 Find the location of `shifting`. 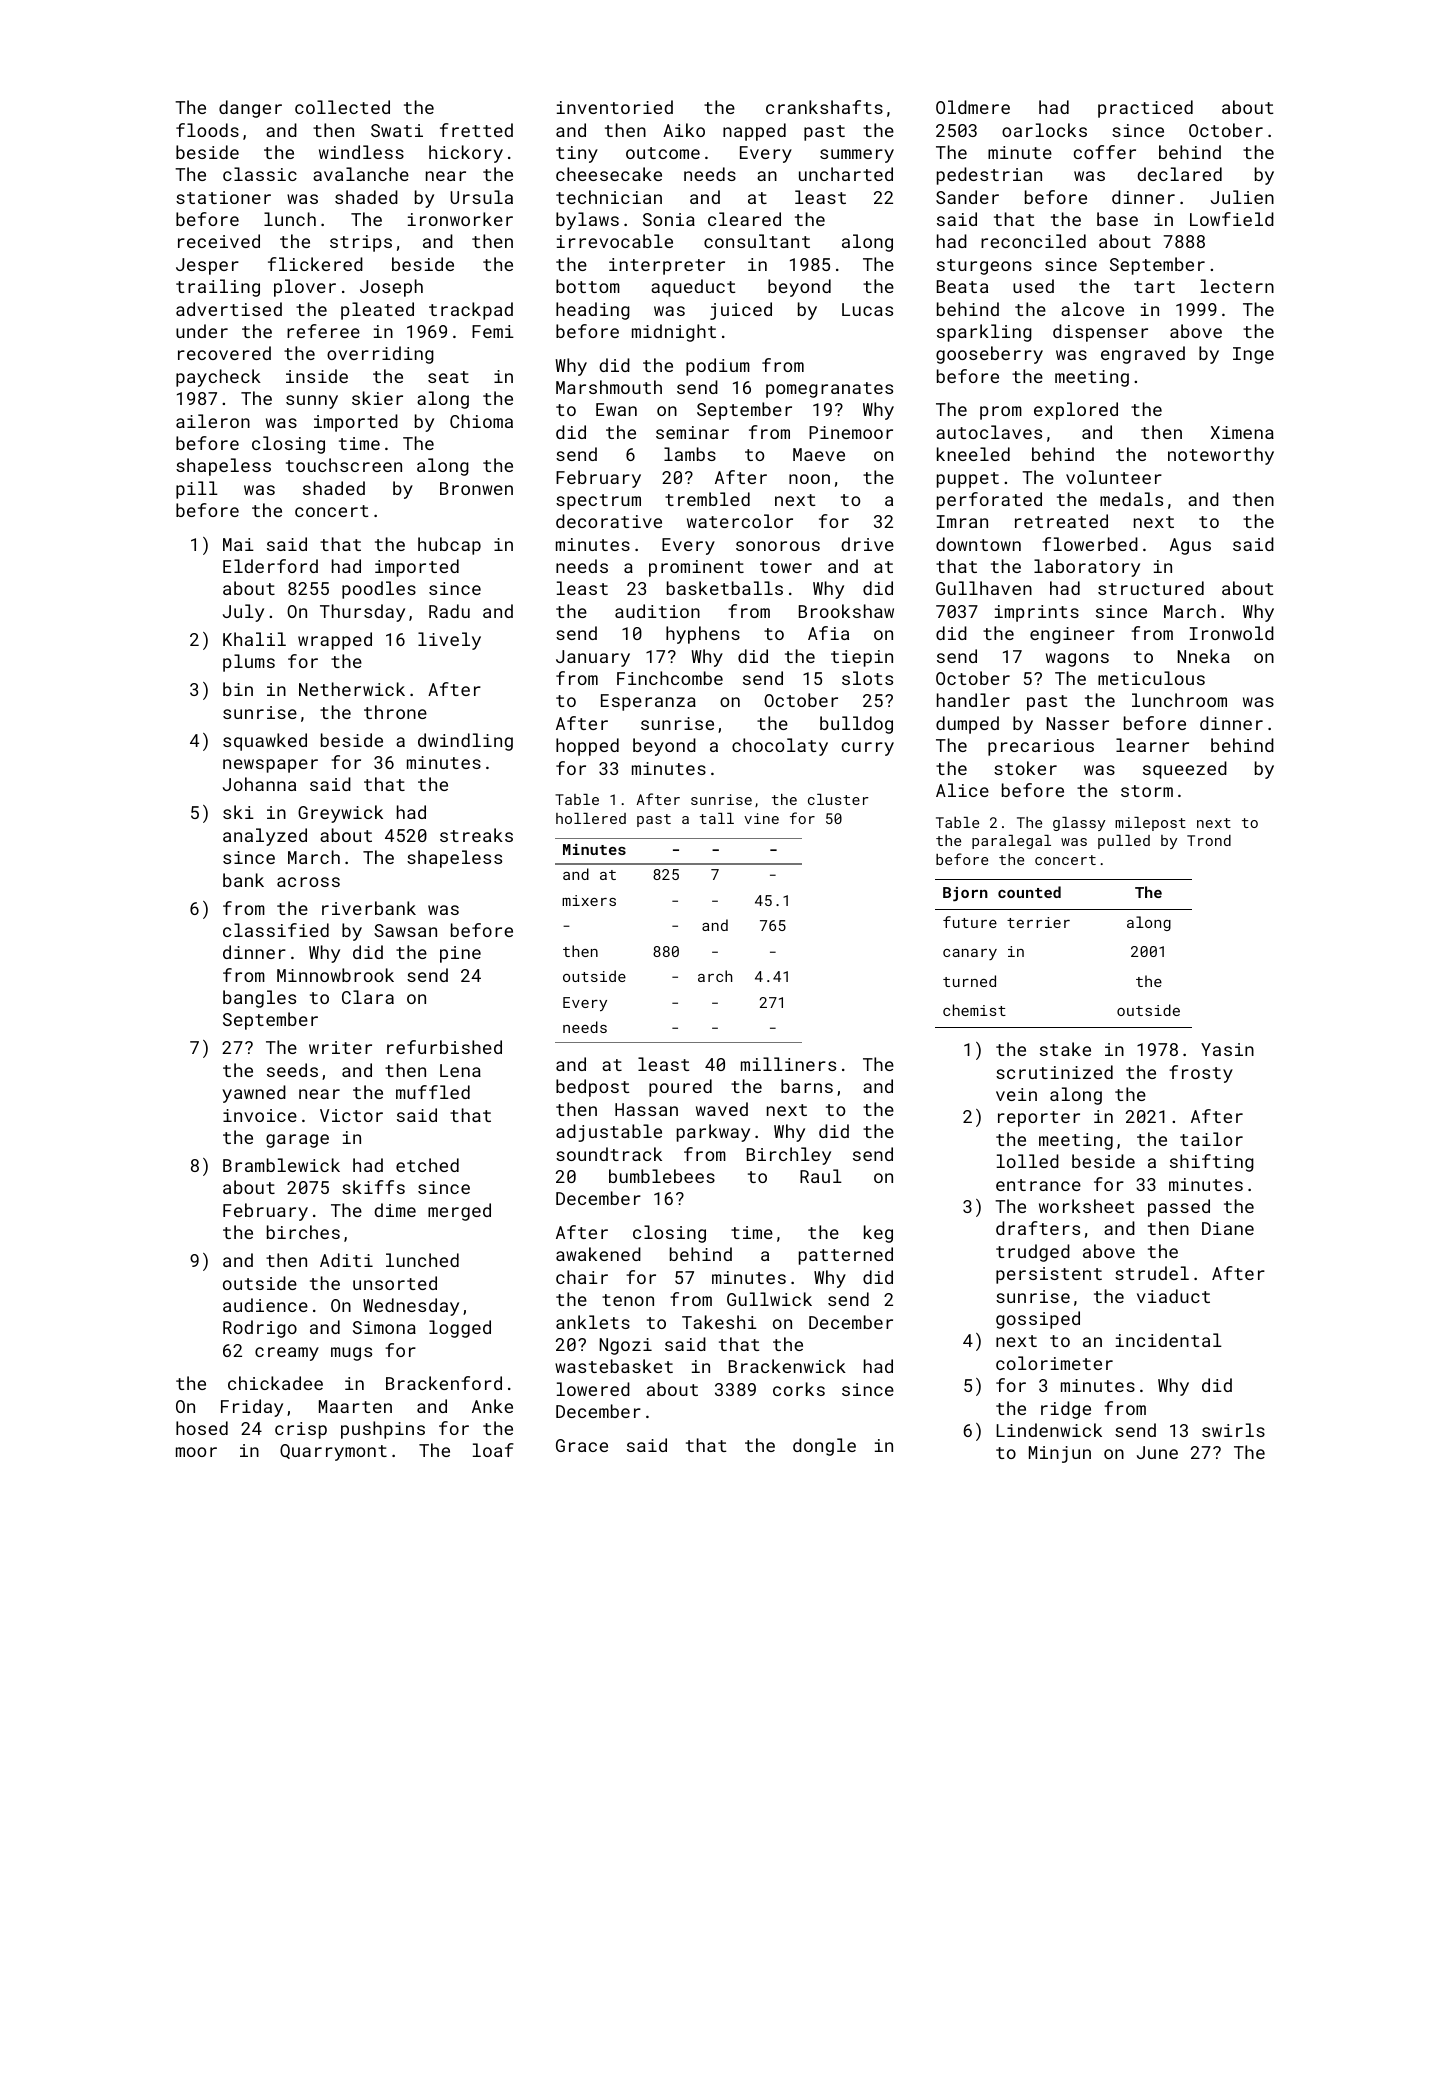

shifting is located at coordinates (1212, 1163).
